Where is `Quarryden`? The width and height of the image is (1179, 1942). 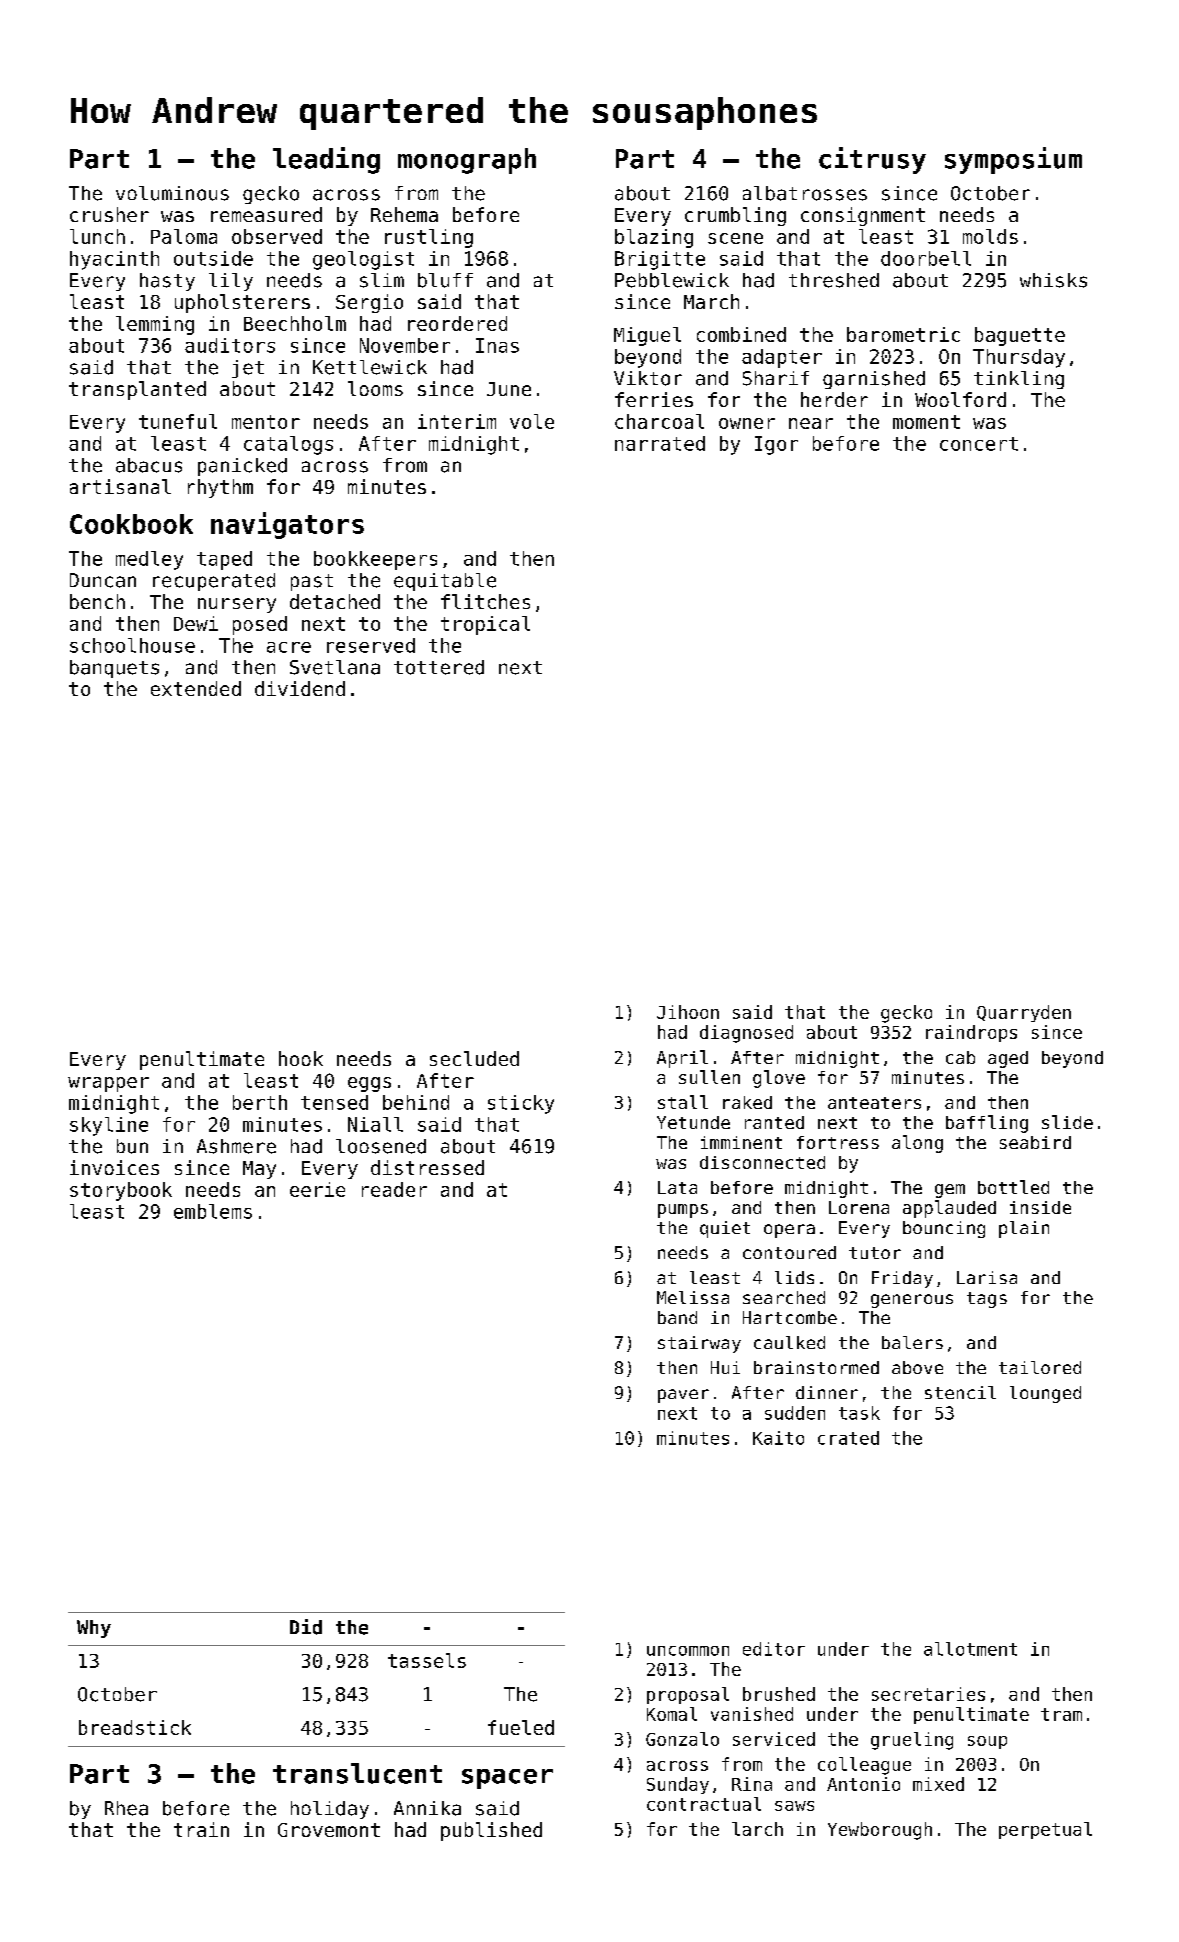 Quarryden is located at coordinates (1024, 1013).
